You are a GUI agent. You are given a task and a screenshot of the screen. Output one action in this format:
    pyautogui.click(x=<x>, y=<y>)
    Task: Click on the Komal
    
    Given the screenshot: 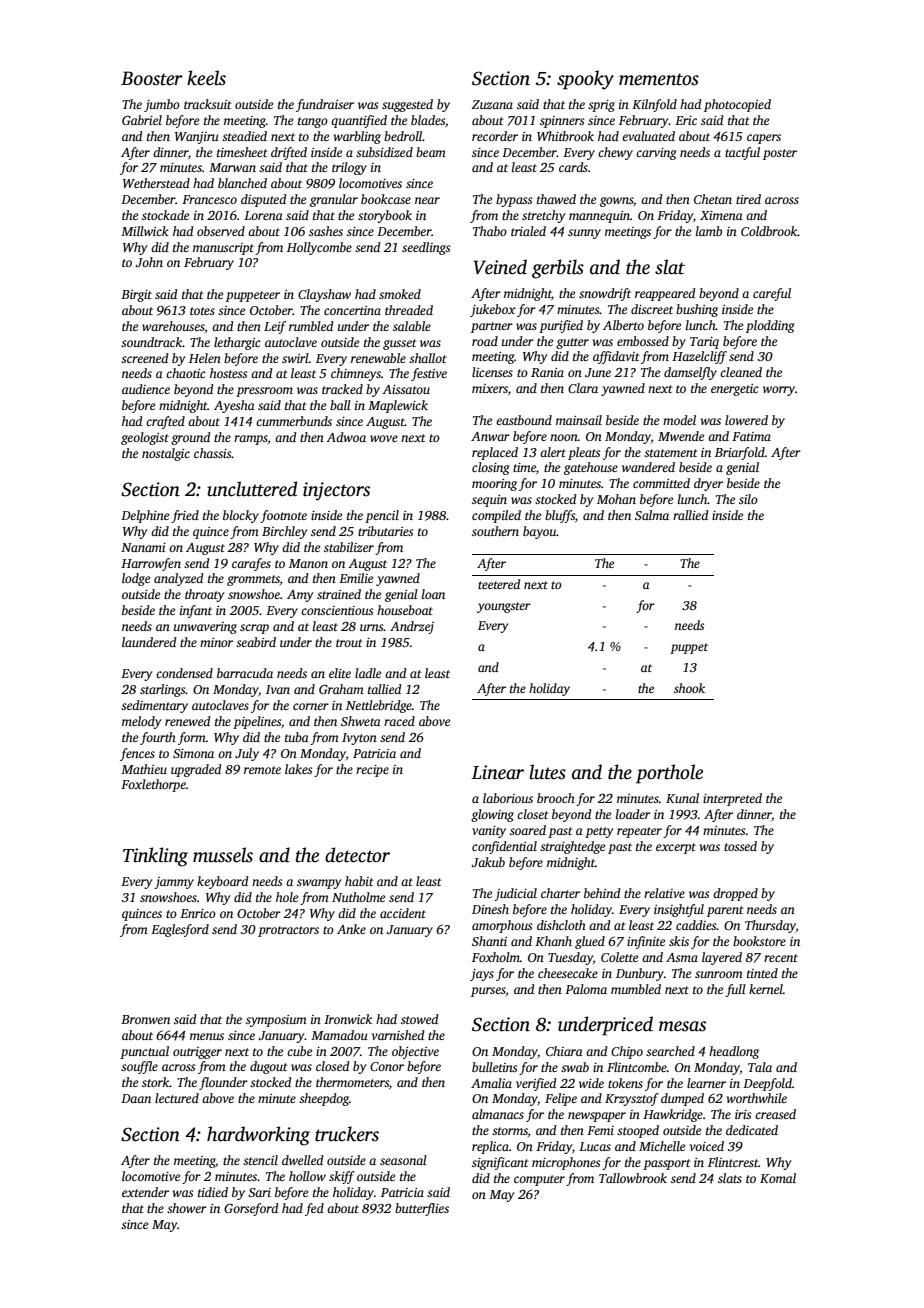 What is the action you would take?
    pyautogui.click(x=778, y=1178)
